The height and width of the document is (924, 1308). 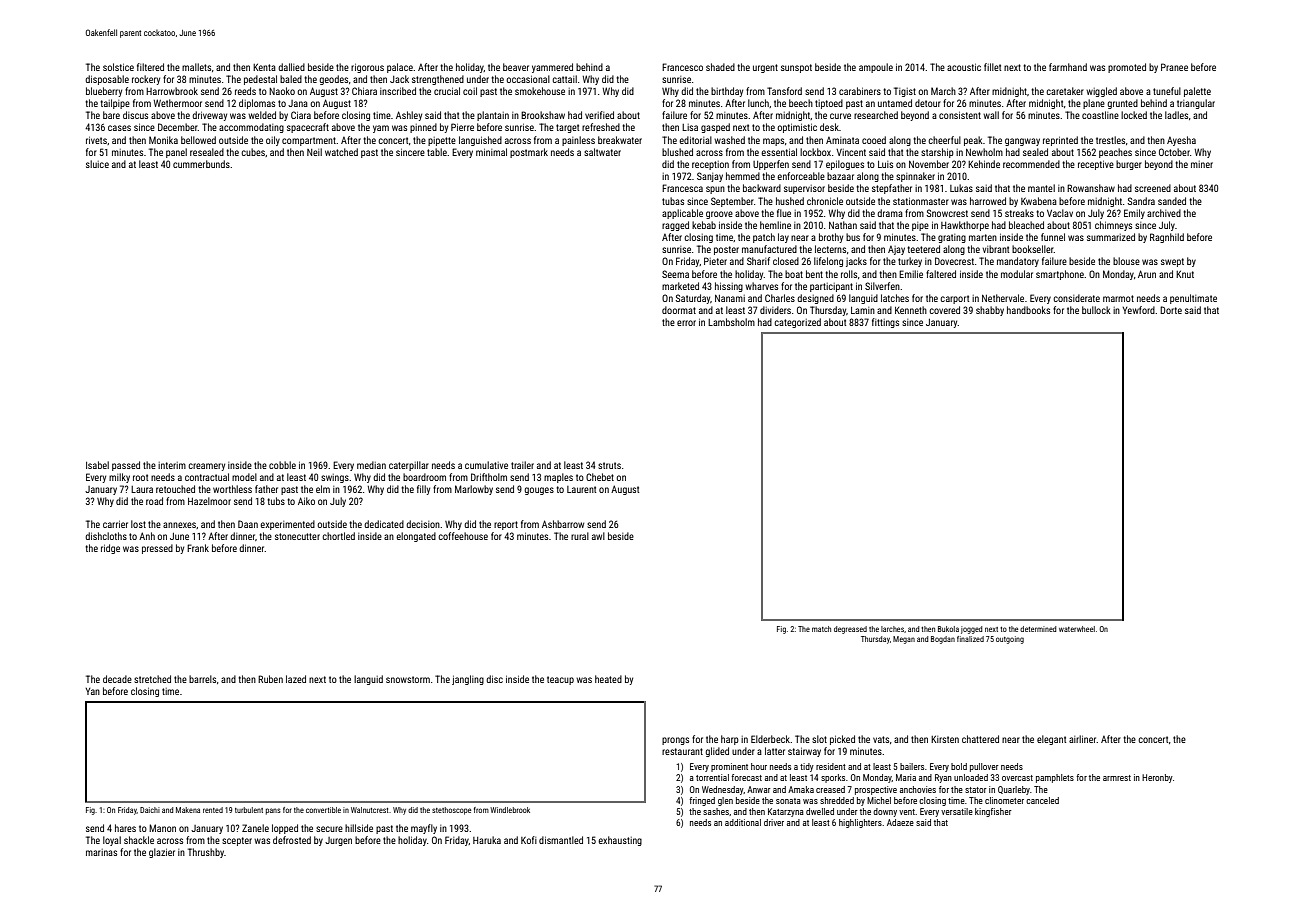 What do you see at coordinates (196, 67) in the document?
I see `mallets` at bounding box center [196, 67].
